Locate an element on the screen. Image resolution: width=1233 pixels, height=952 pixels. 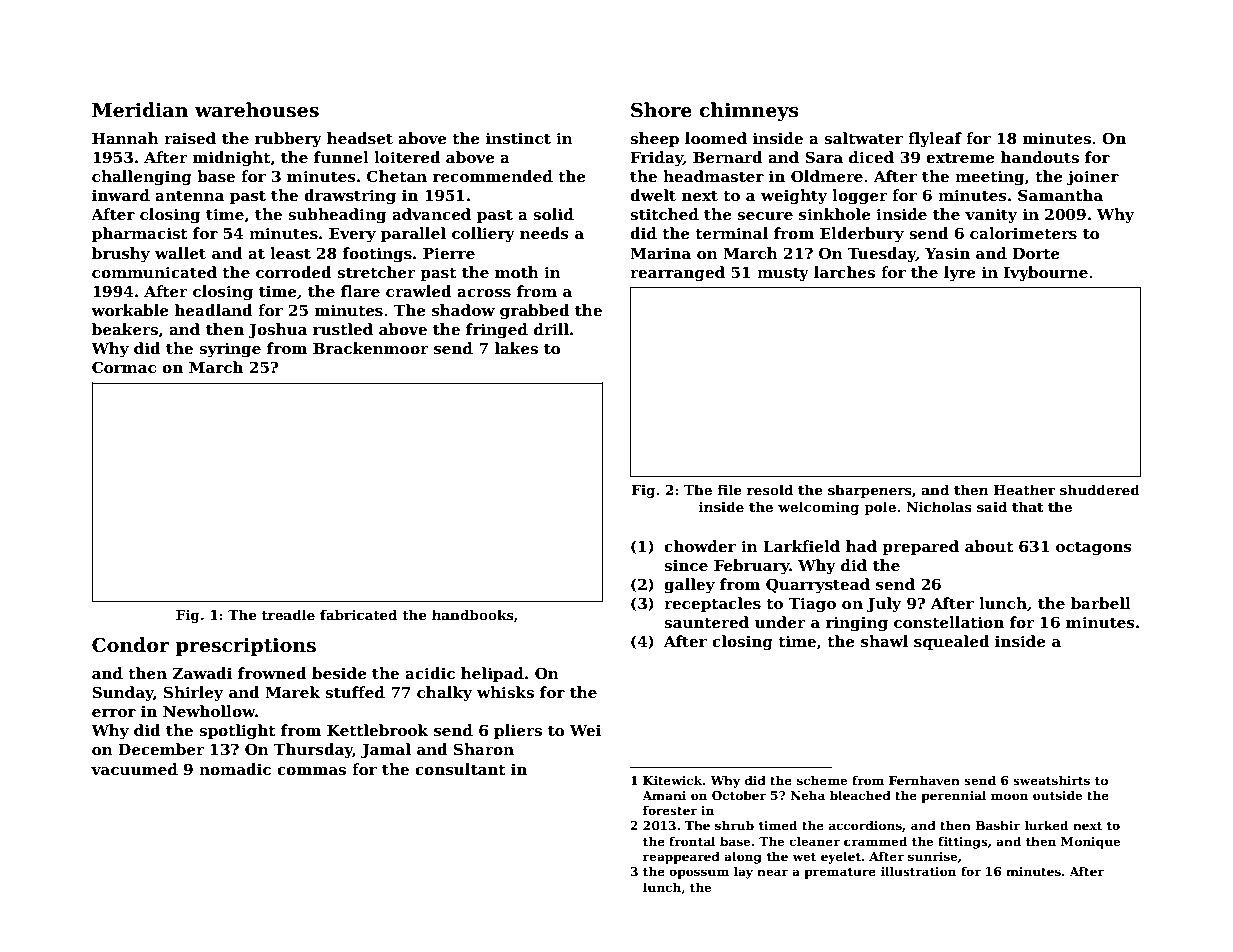
Marina is located at coordinates (660, 253).
